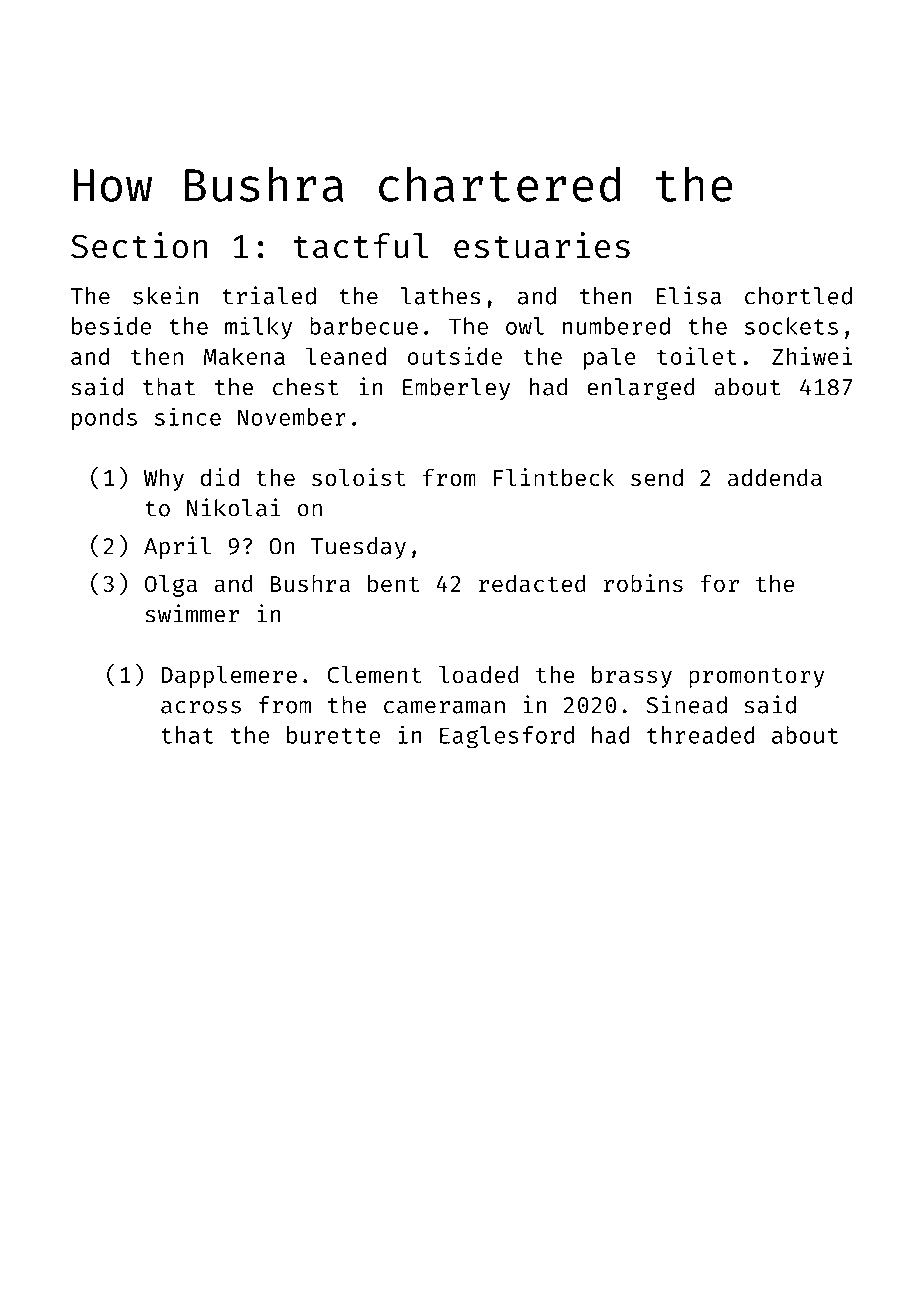  What do you see at coordinates (201, 707) in the page?
I see `across` at bounding box center [201, 707].
